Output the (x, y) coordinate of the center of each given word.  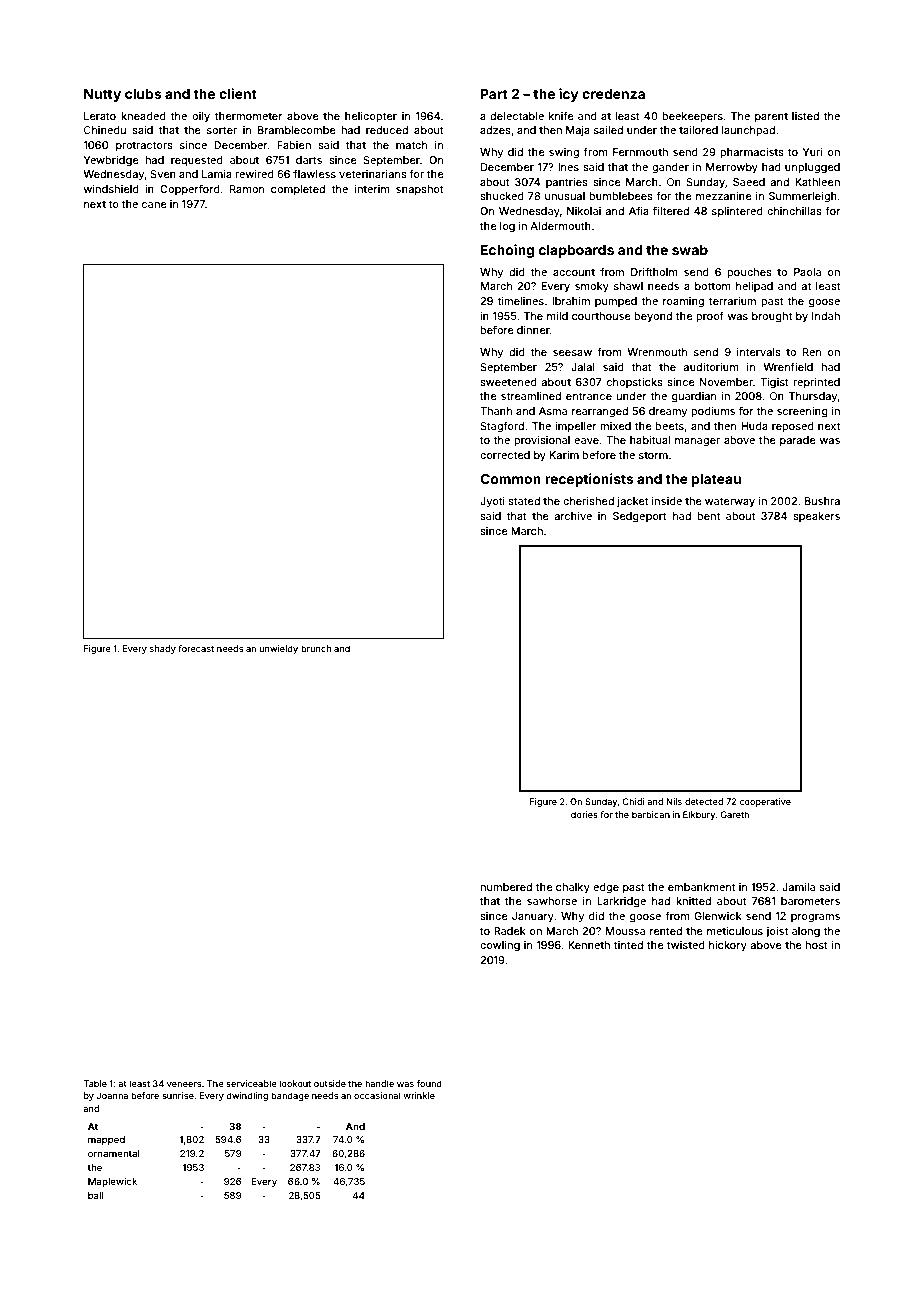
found (429, 1083)
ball (96, 1195)
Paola (807, 272)
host (816, 945)
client (238, 93)
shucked (502, 196)
